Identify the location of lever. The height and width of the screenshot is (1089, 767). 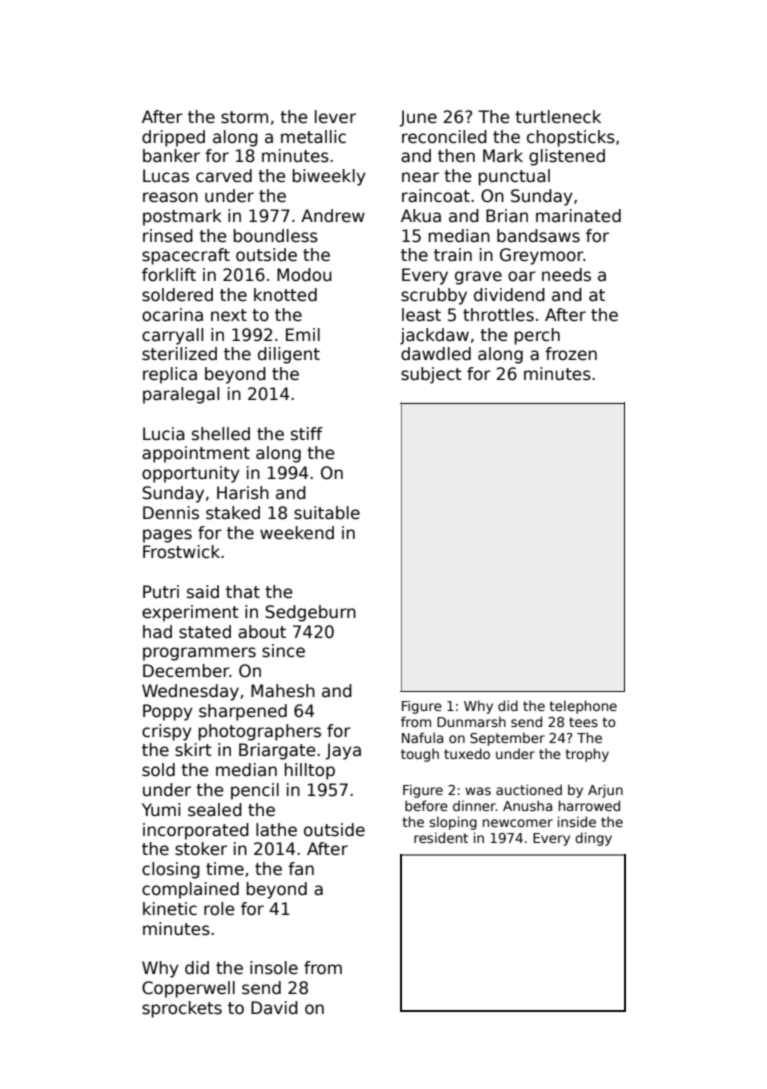
(335, 117).
